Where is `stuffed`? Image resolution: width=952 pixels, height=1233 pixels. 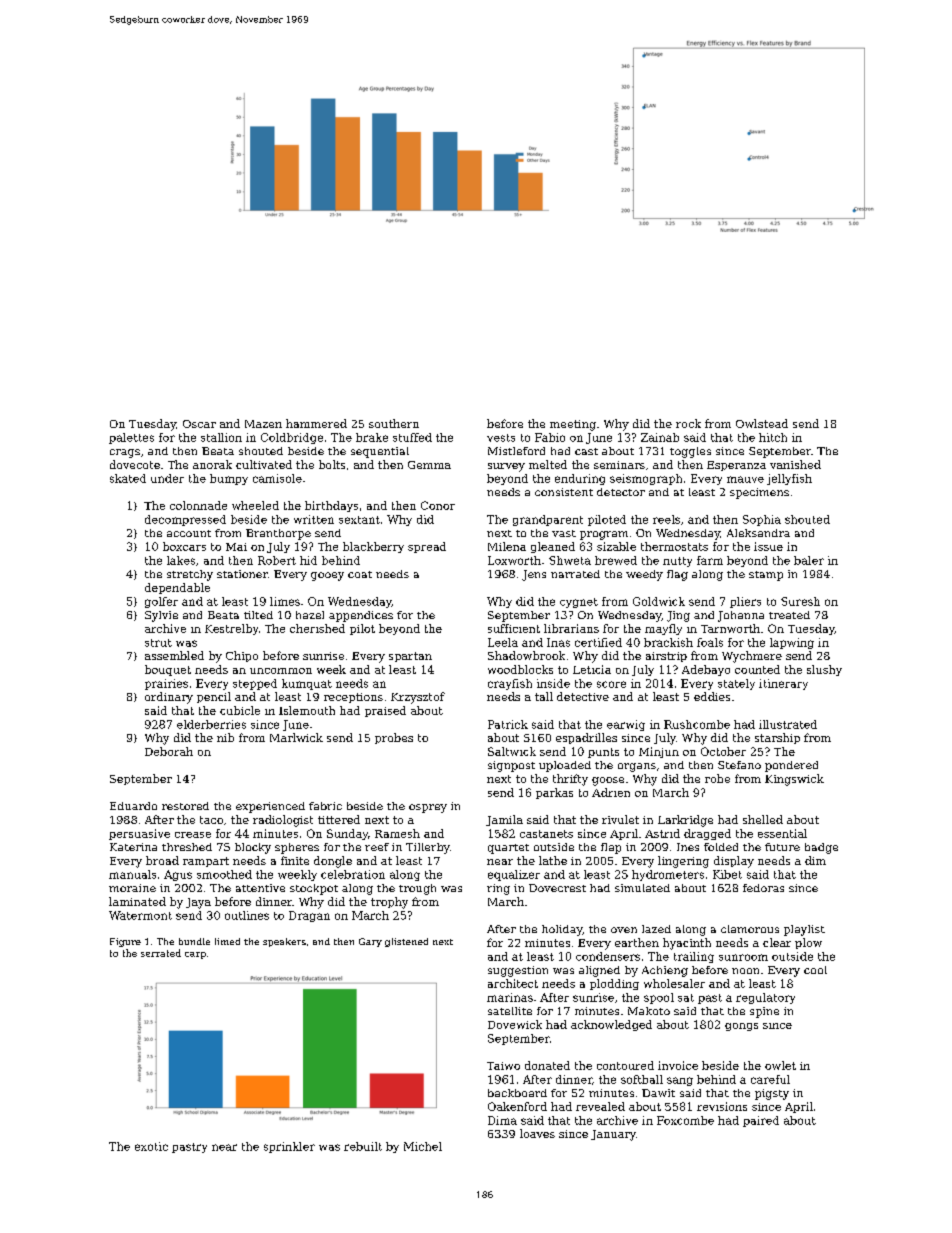 stuffed is located at coordinates (412, 437).
